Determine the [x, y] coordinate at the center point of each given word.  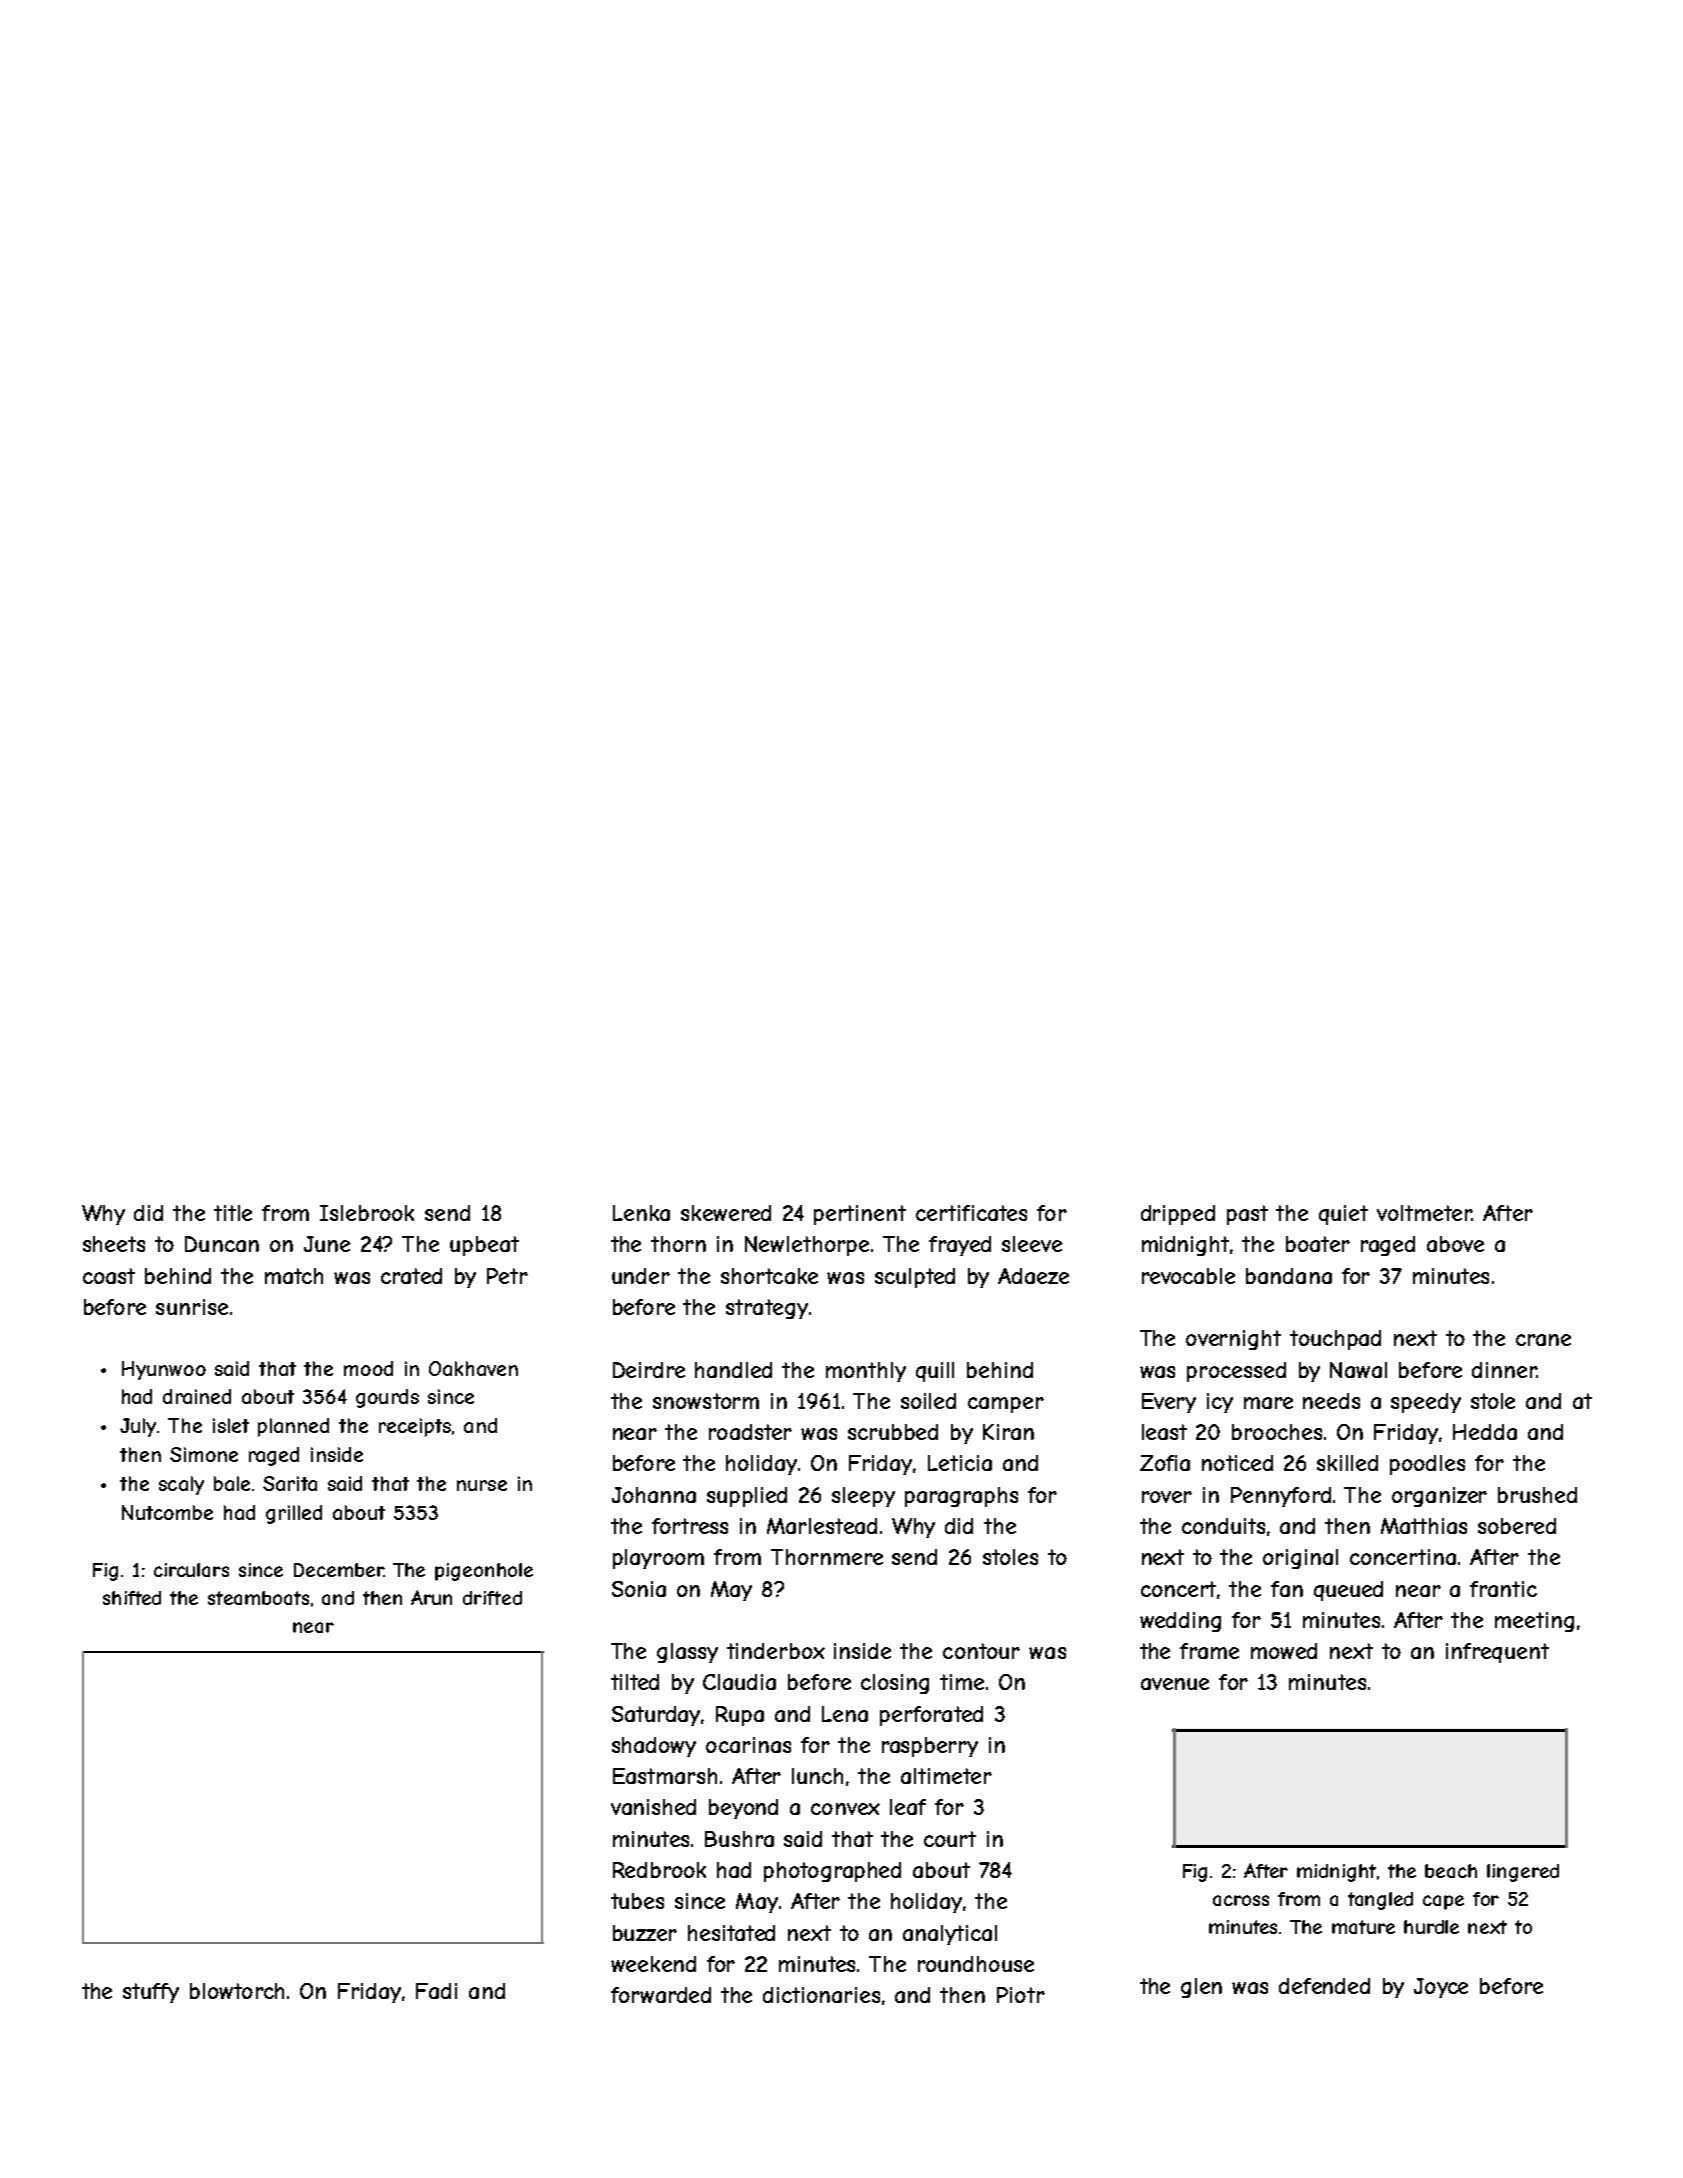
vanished [653, 1807]
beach [1451, 1871]
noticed [1237, 1463]
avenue [1175, 1684]
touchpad [1335, 1340]
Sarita [290, 1483]
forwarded [661, 1995]
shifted [132, 1598]
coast [109, 1276]
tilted [635, 1682]
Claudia [739, 1682]
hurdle [1431, 1927]
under [641, 1276]
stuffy [151, 1993]
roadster [750, 1432]
